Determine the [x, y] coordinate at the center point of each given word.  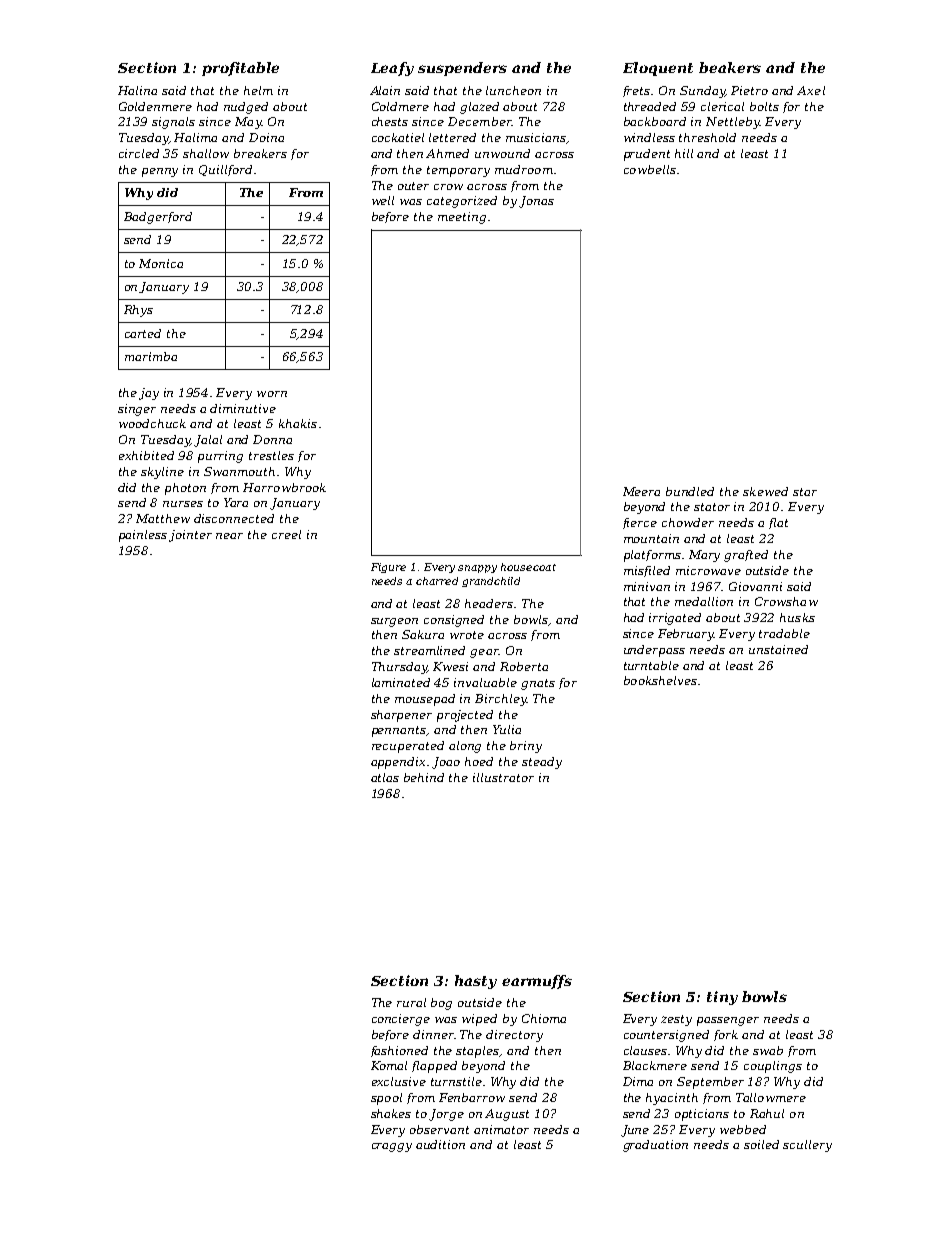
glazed [479, 108]
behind [424, 777]
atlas [385, 777]
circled [139, 153]
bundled [690, 491]
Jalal [208, 441]
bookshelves [660, 680]
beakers [730, 67]
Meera [641, 491]
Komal [389, 1065]
